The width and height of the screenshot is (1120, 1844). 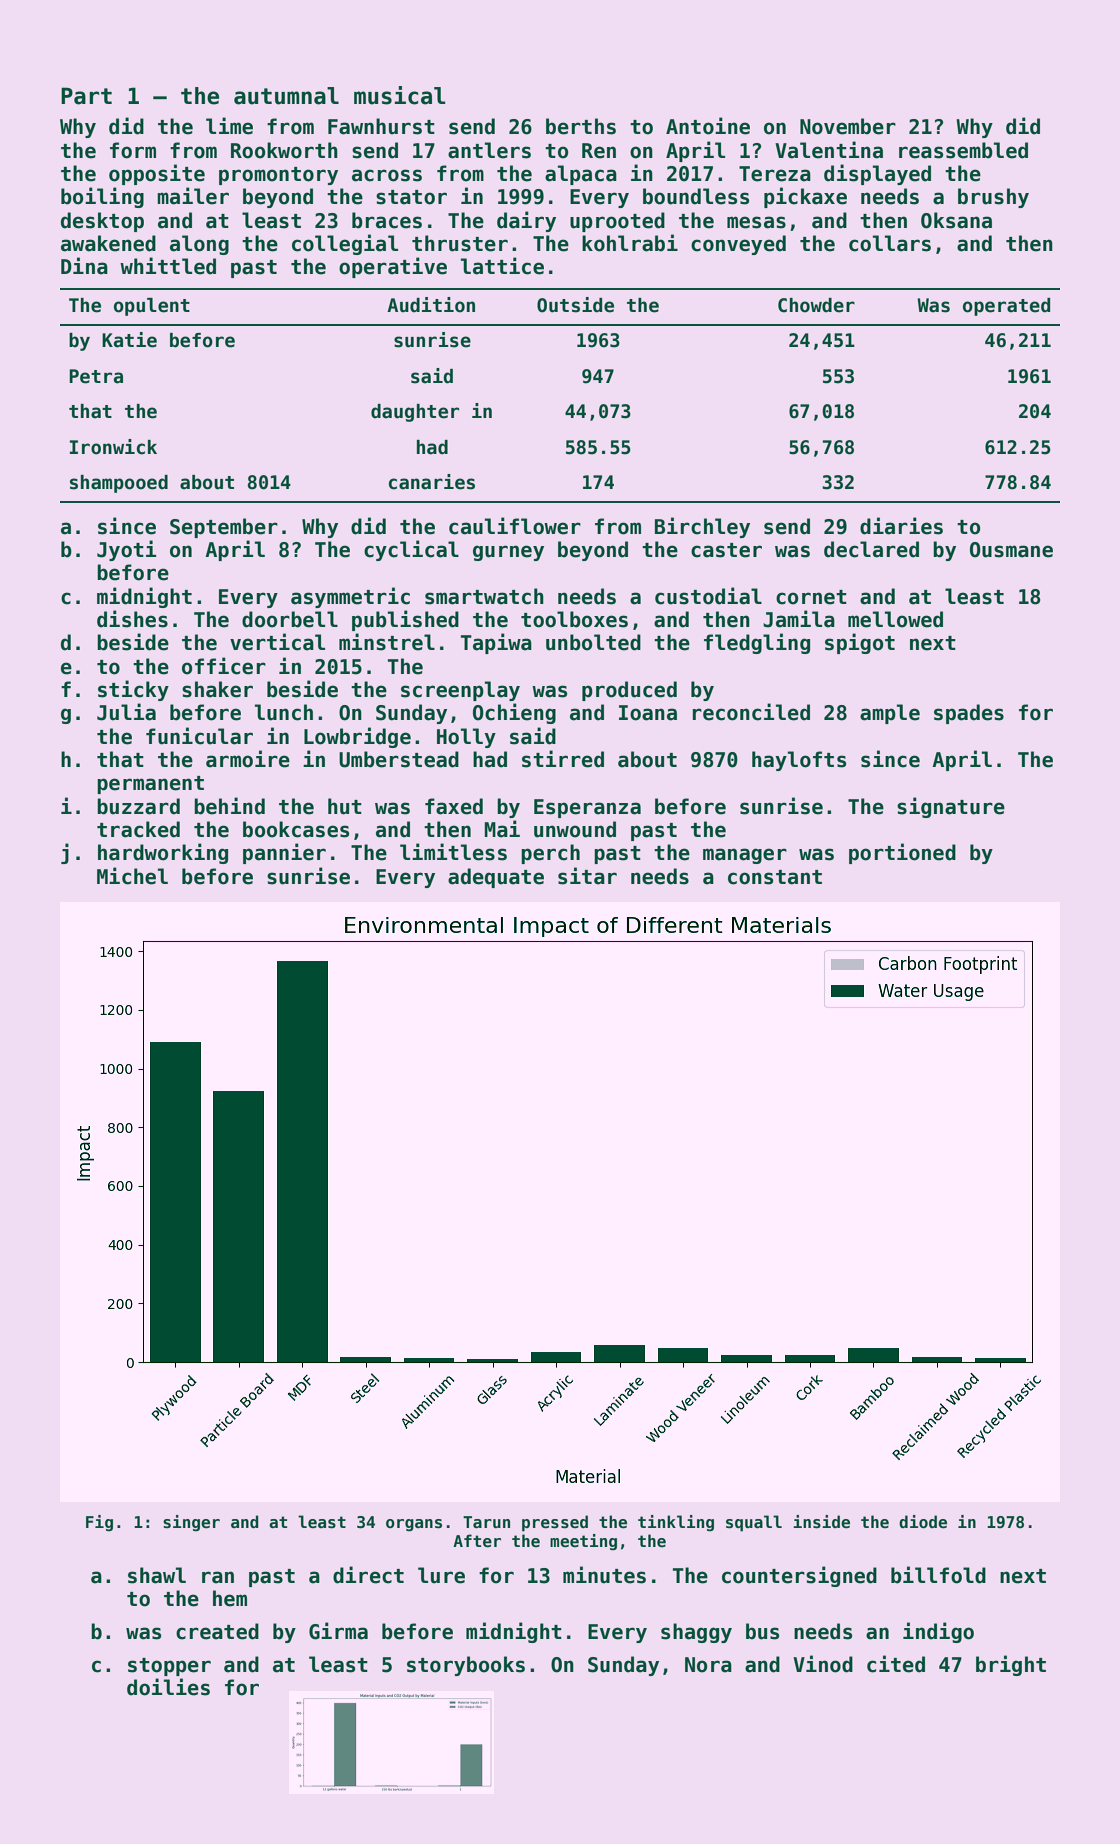 What do you see at coordinates (676, 1523) in the screenshot?
I see `tinkling` at bounding box center [676, 1523].
